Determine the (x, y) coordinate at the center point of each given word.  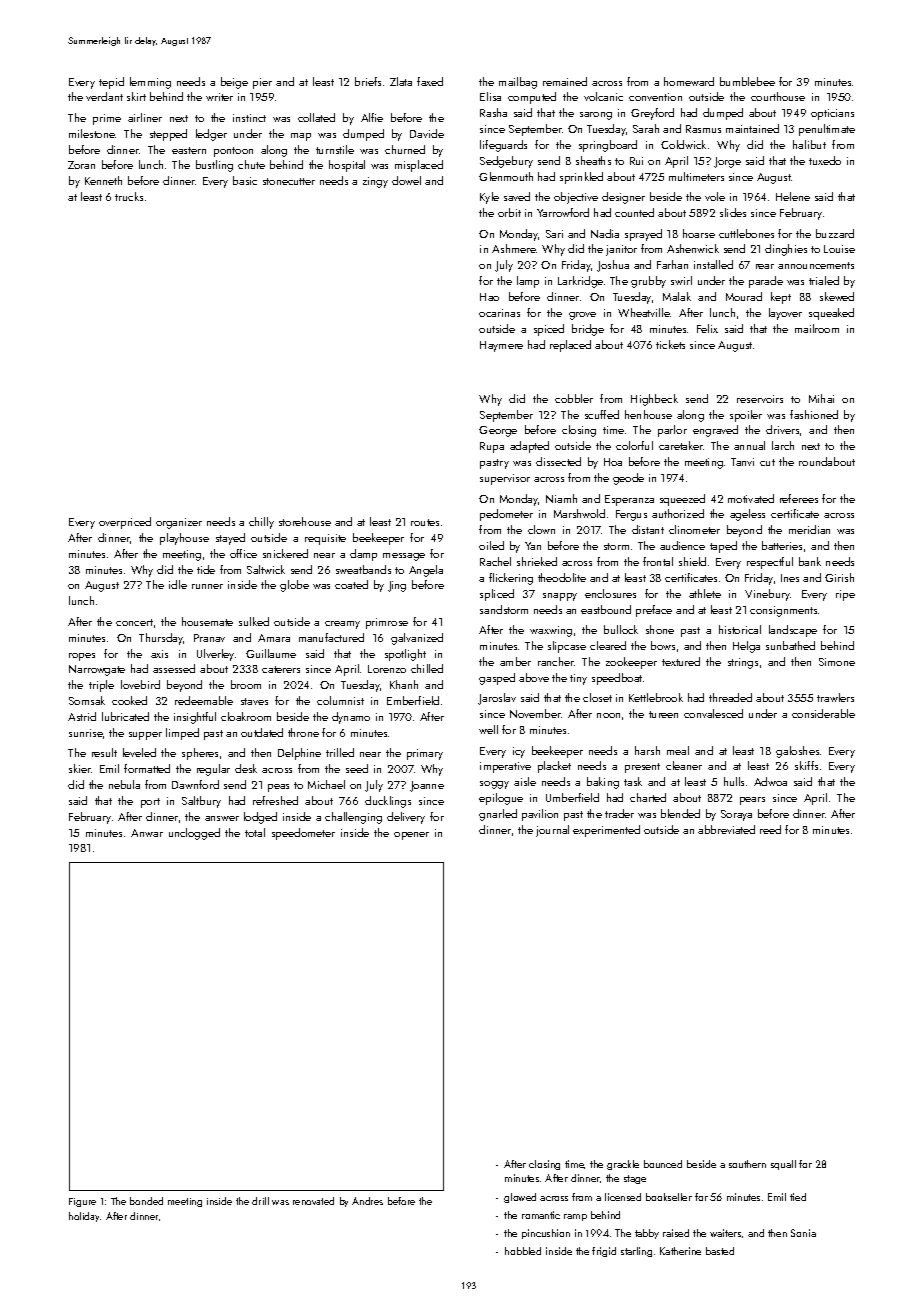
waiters (725, 1233)
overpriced (125, 523)
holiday (85, 1217)
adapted (529, 447)
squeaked (831, 314)
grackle (623, 1165)
